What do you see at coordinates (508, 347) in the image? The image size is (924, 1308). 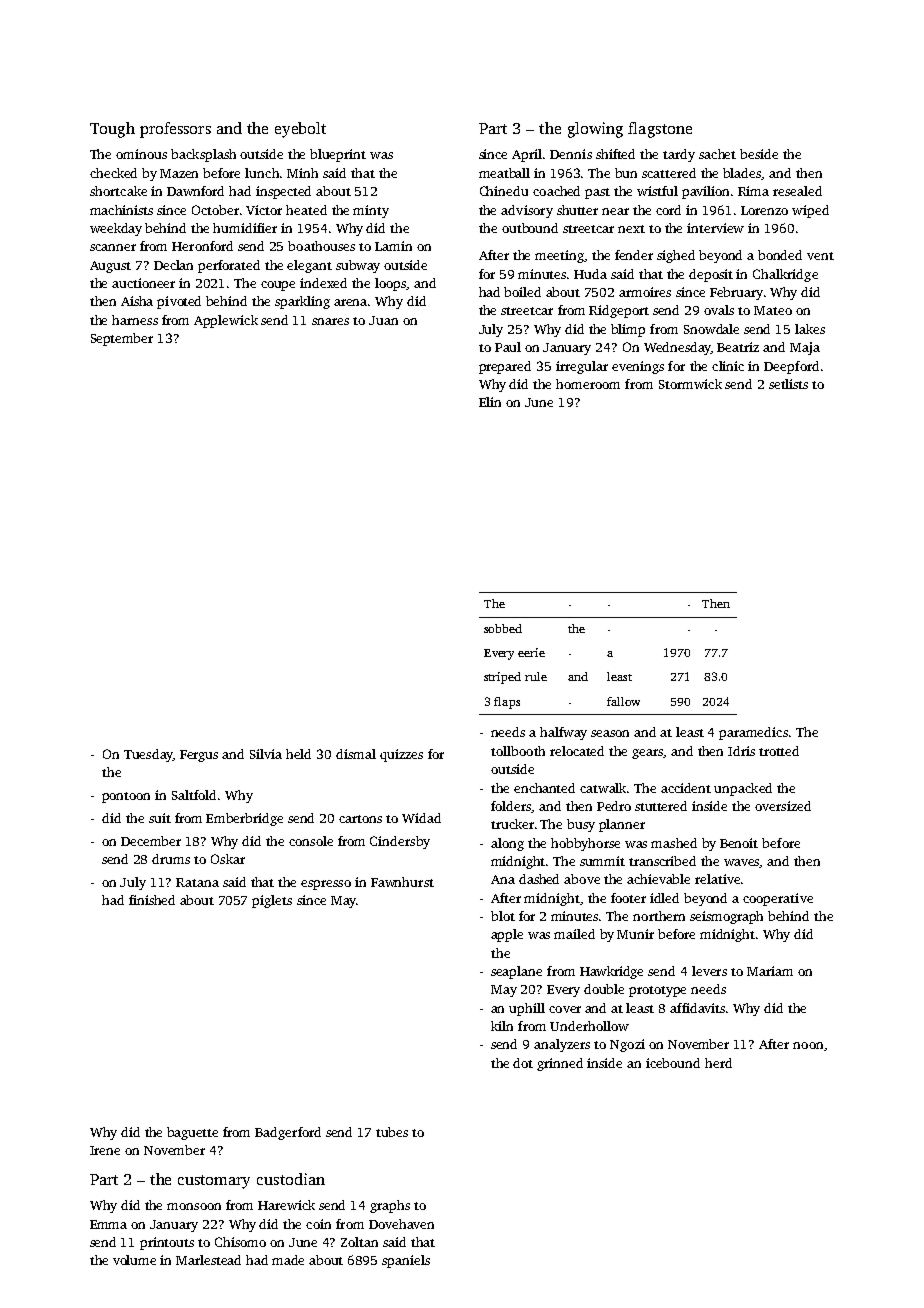 I see `Paul` at bounding box center [508, 347].
